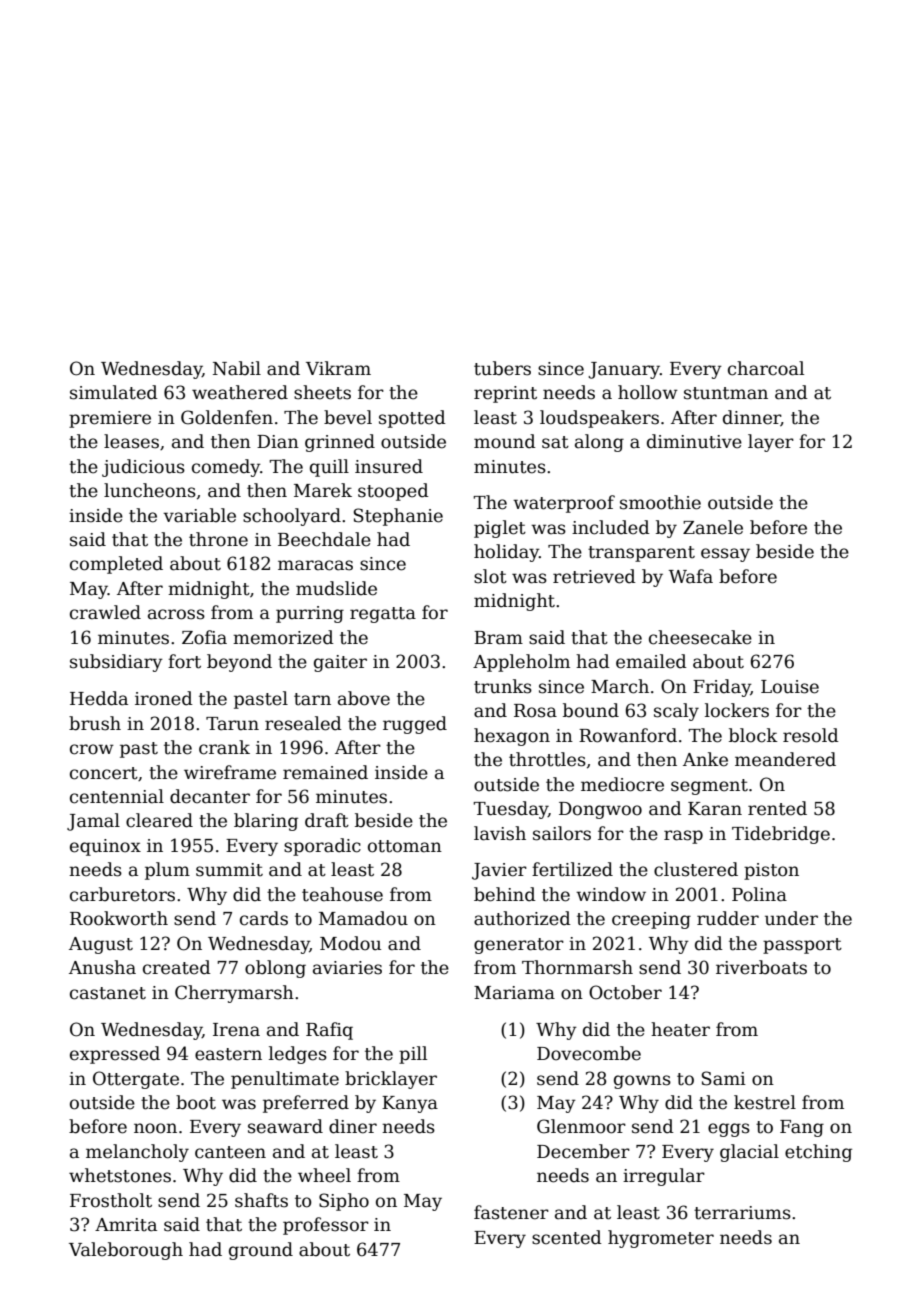 This document has height=1308, width=924. What do you see at coordinates (340, 663) in the document?
I see `gaiter` at bounding box center [340, 663].
